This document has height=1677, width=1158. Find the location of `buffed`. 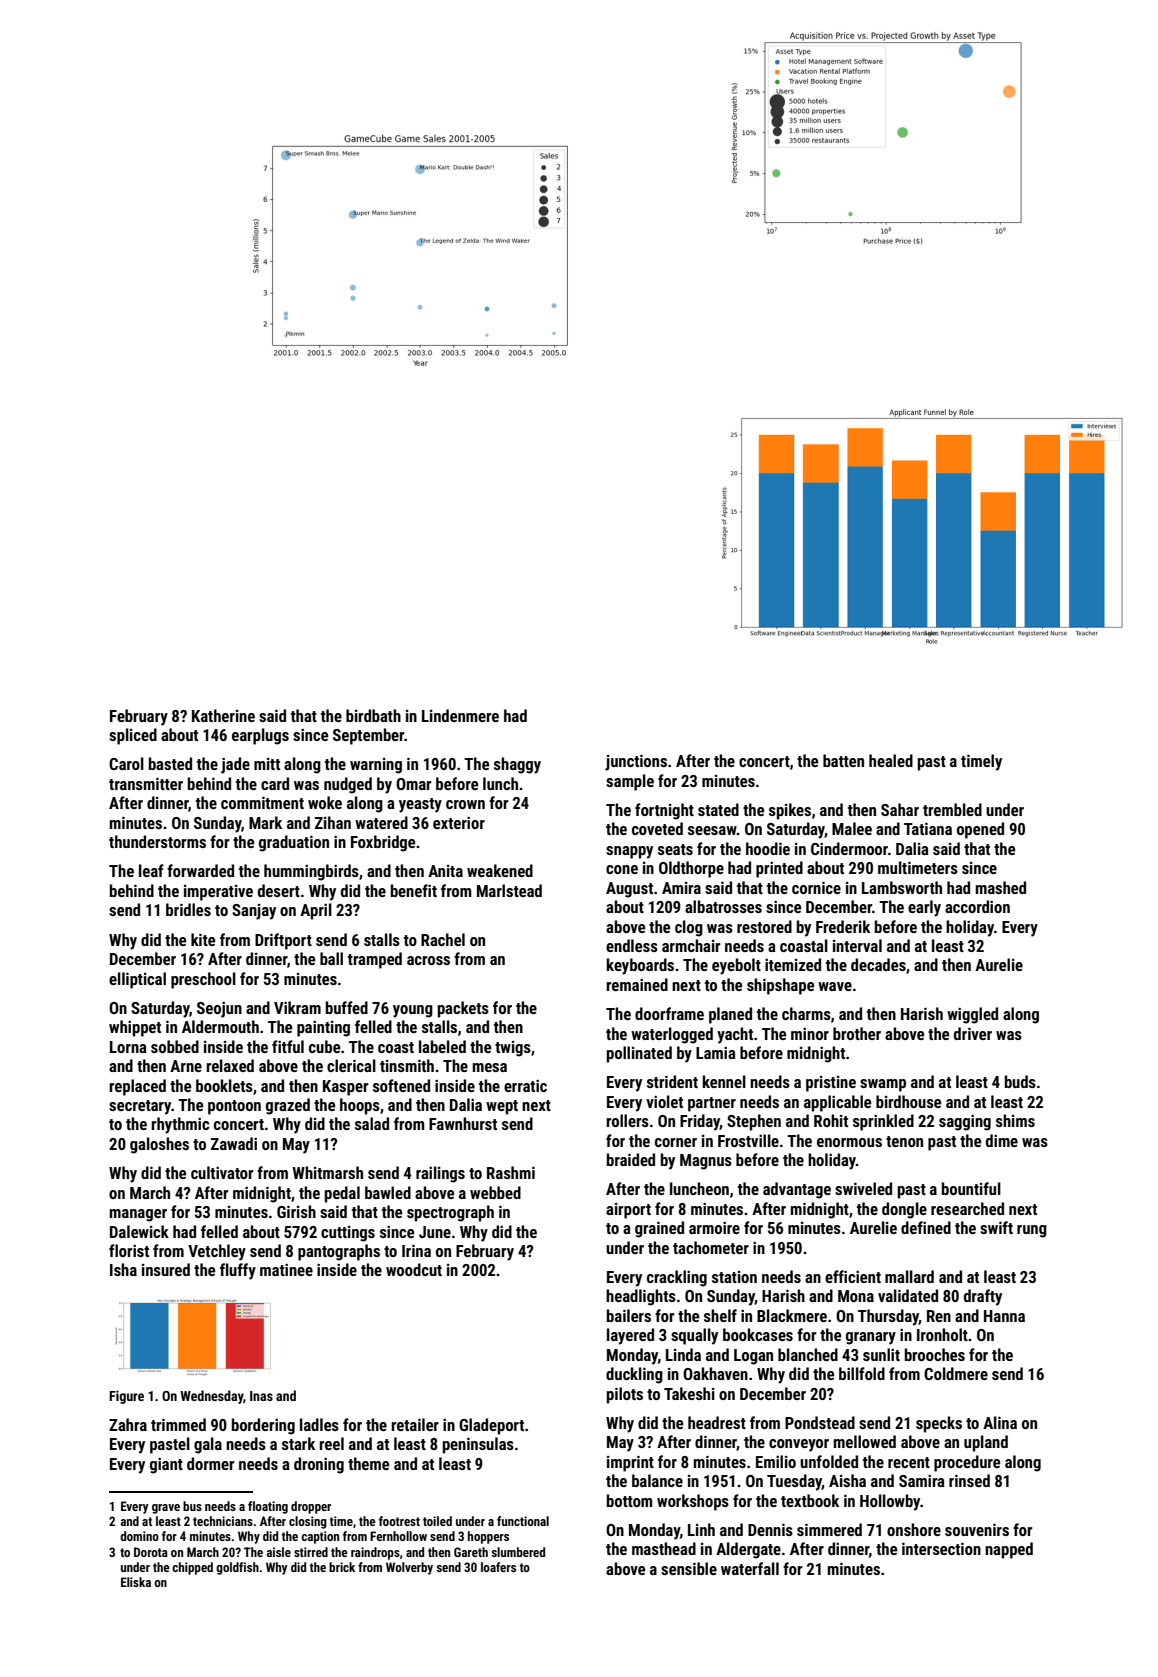

buffed is located at coordinates (347, 1007).
